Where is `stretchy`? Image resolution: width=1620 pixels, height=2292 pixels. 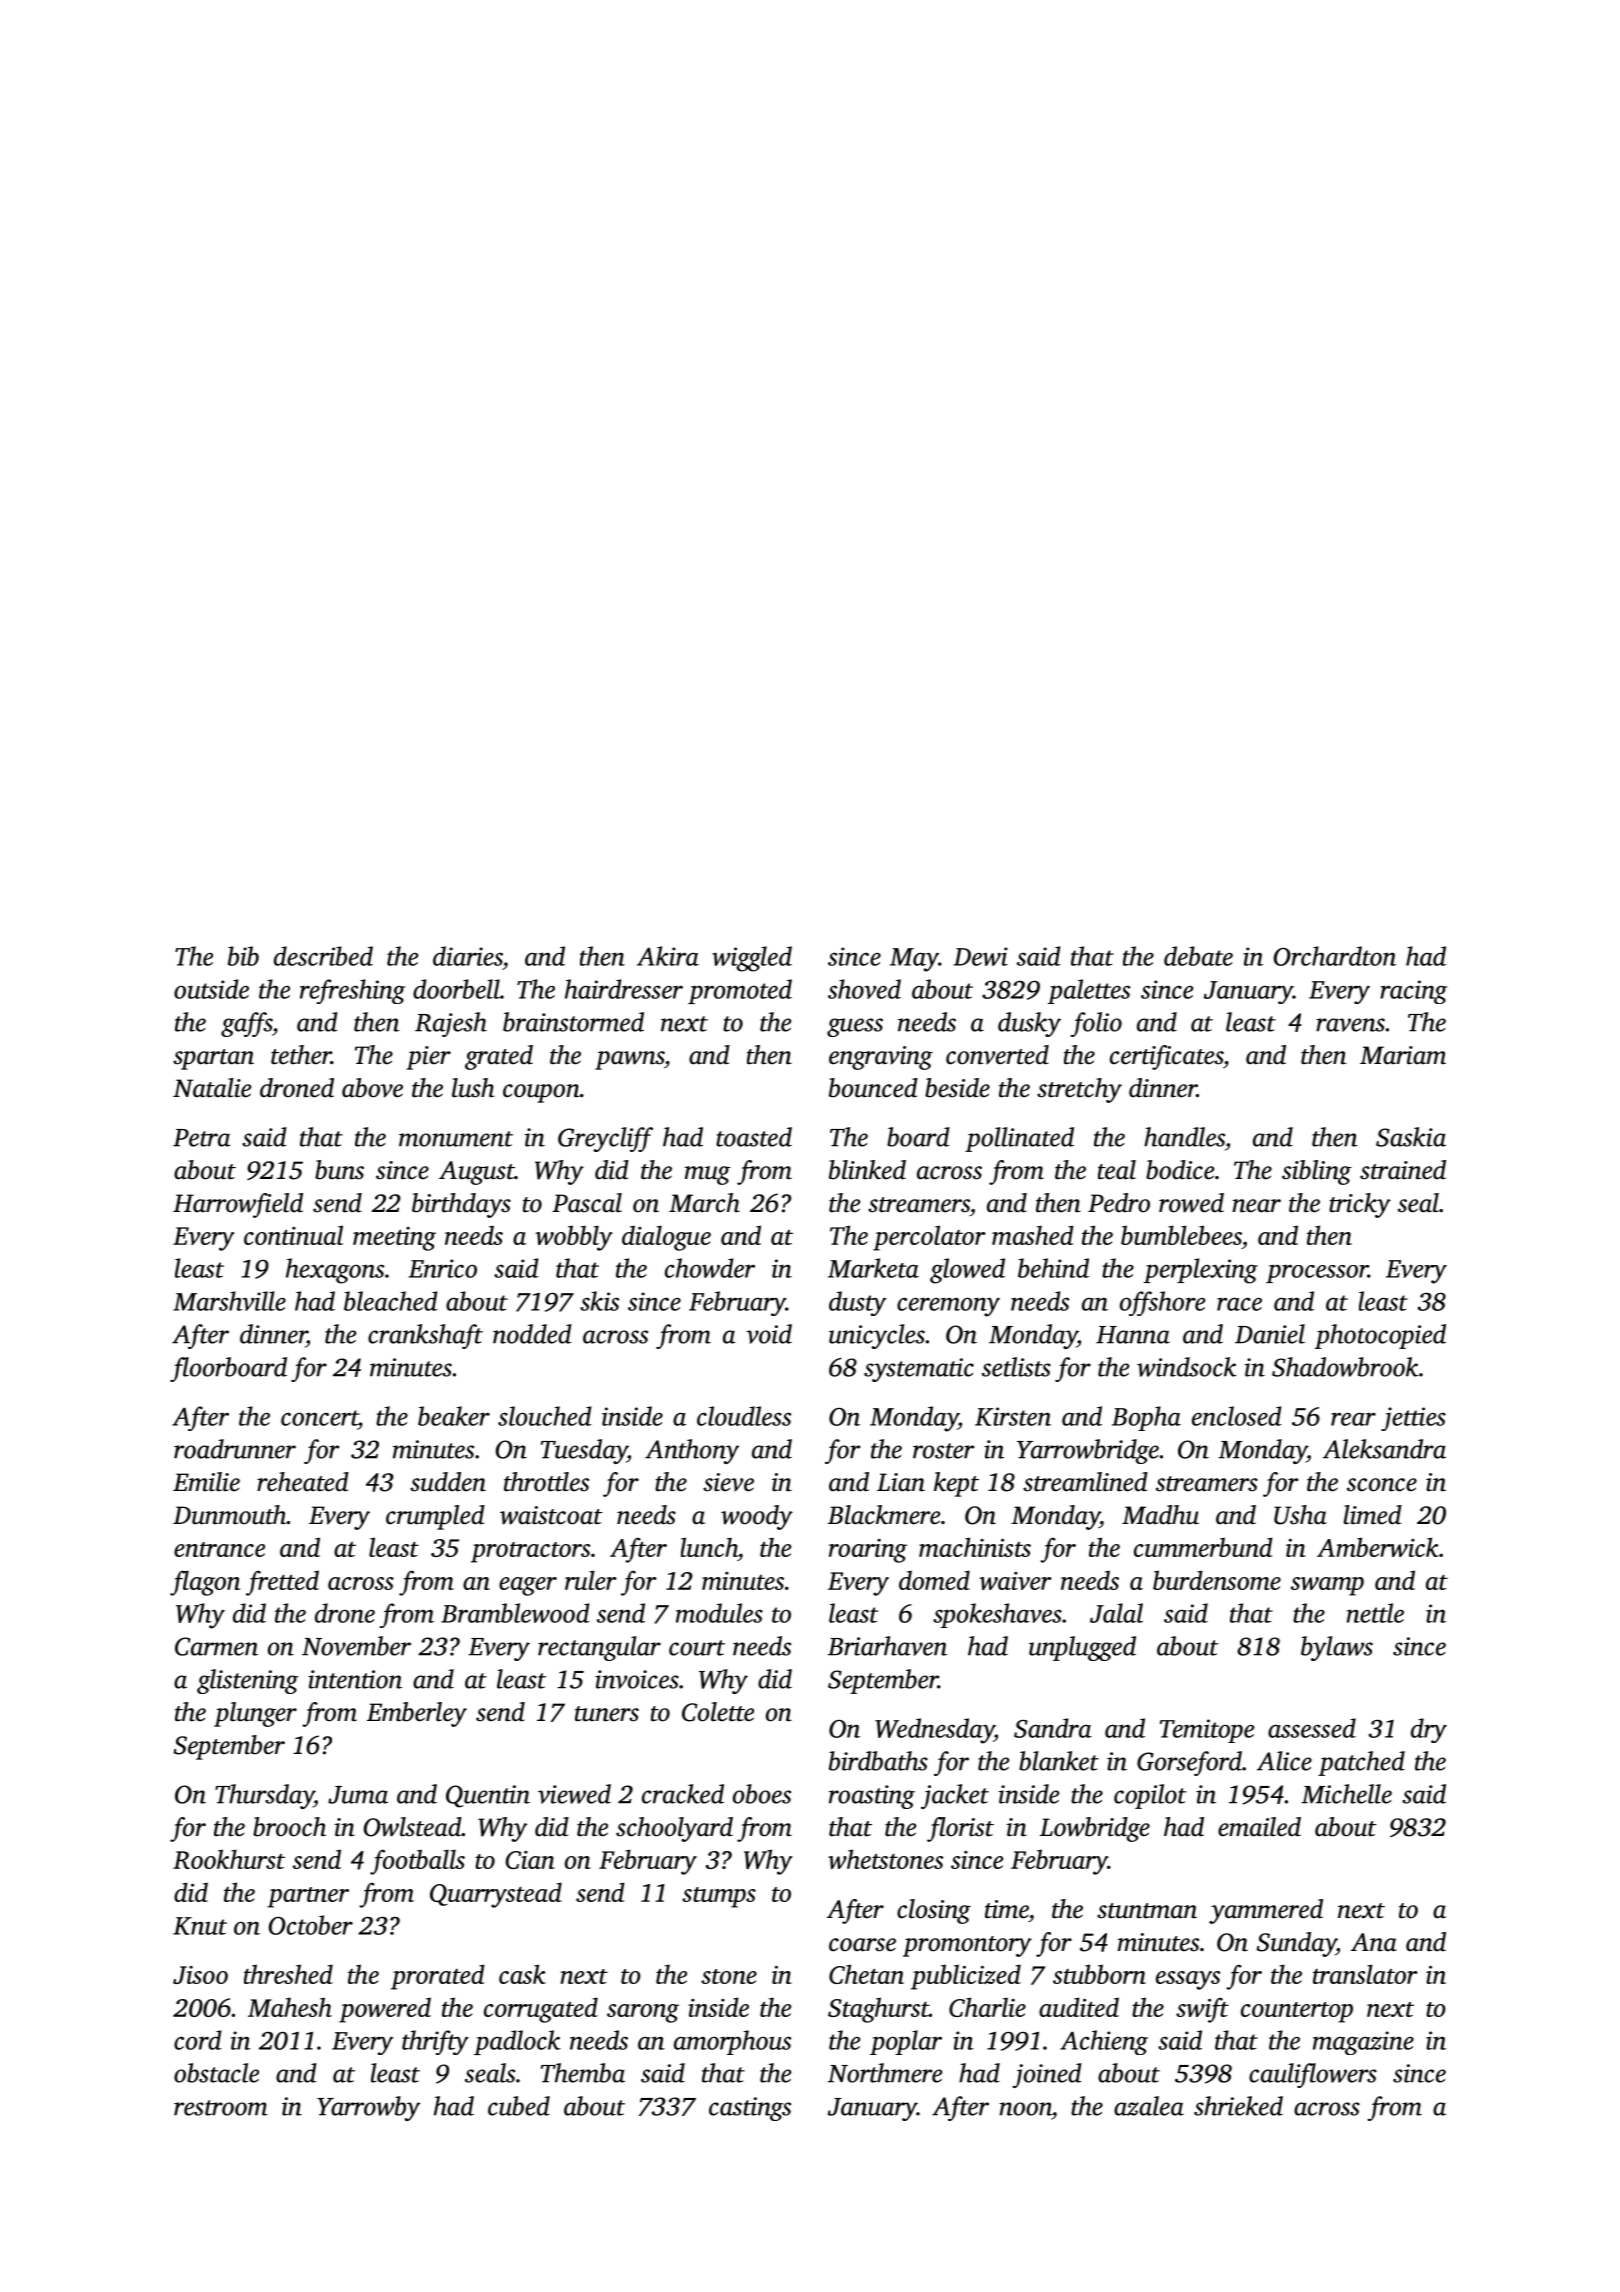 stretchy is located at coordinates (1079, 1090).
